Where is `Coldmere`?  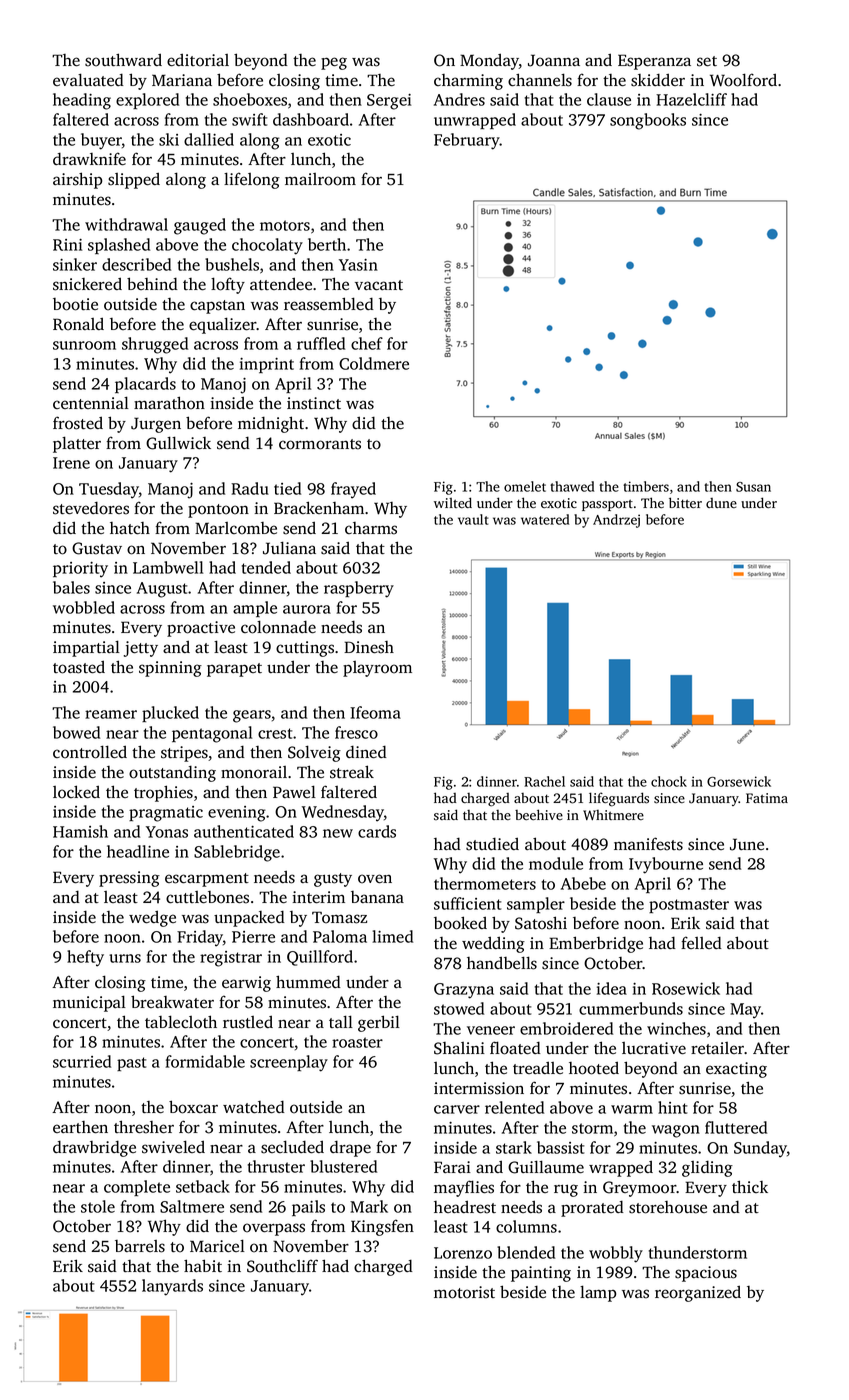
Coldmere is located at coordinates (374, 363).
